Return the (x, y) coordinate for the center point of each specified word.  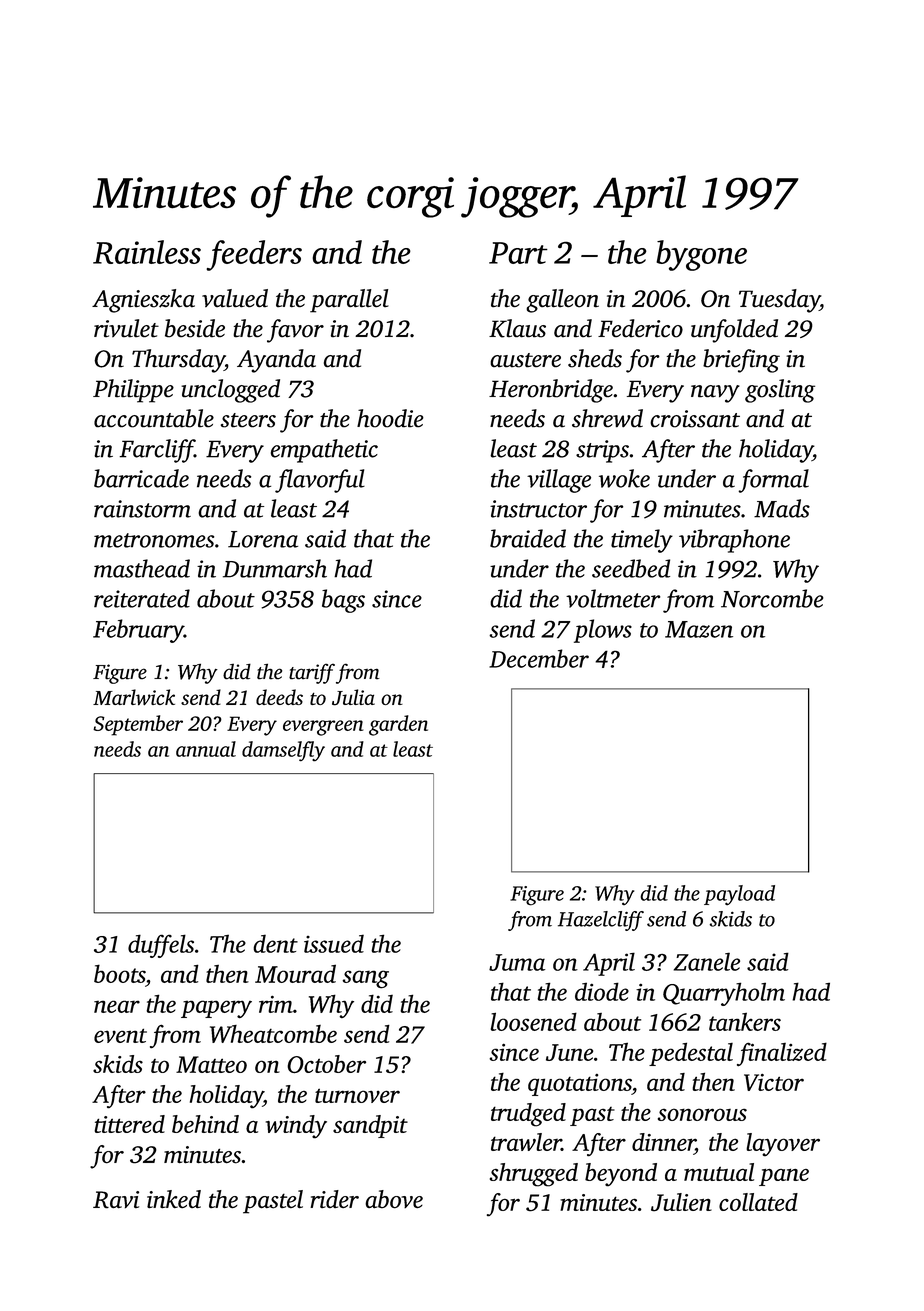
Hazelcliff (601, 921)
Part (518, 253)
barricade (141, 478)
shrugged (534, 1175)
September (138, 725)
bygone (701, 255)
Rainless (147, 252)
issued (334, 943)
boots (119, 973)
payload (739, 895)
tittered (129, 1124)
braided (528, 538)
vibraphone (734, 541)
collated (758, 1202)
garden (398, 725)
